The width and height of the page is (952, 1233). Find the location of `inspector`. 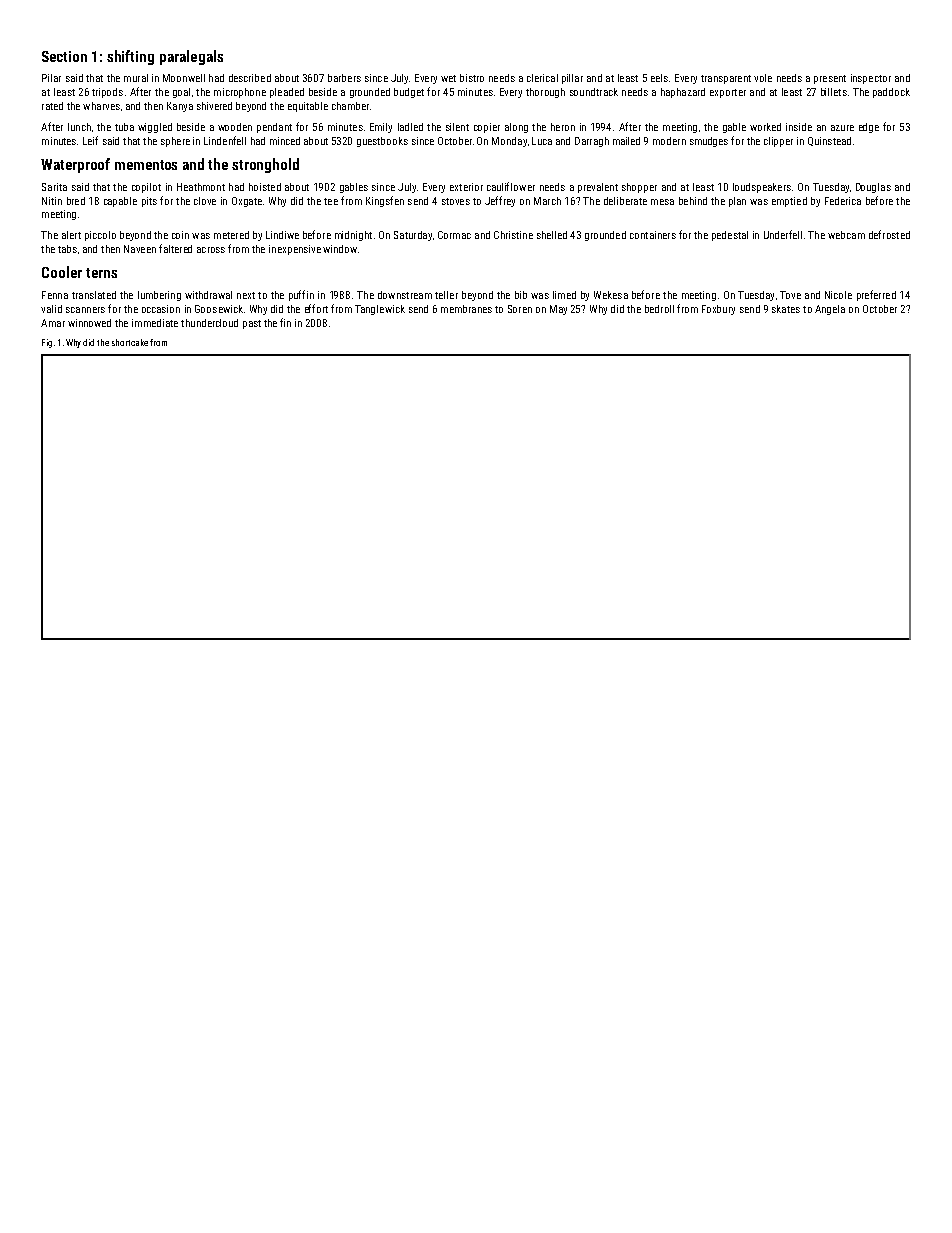

inspector is located at coordinates (871, 79).
